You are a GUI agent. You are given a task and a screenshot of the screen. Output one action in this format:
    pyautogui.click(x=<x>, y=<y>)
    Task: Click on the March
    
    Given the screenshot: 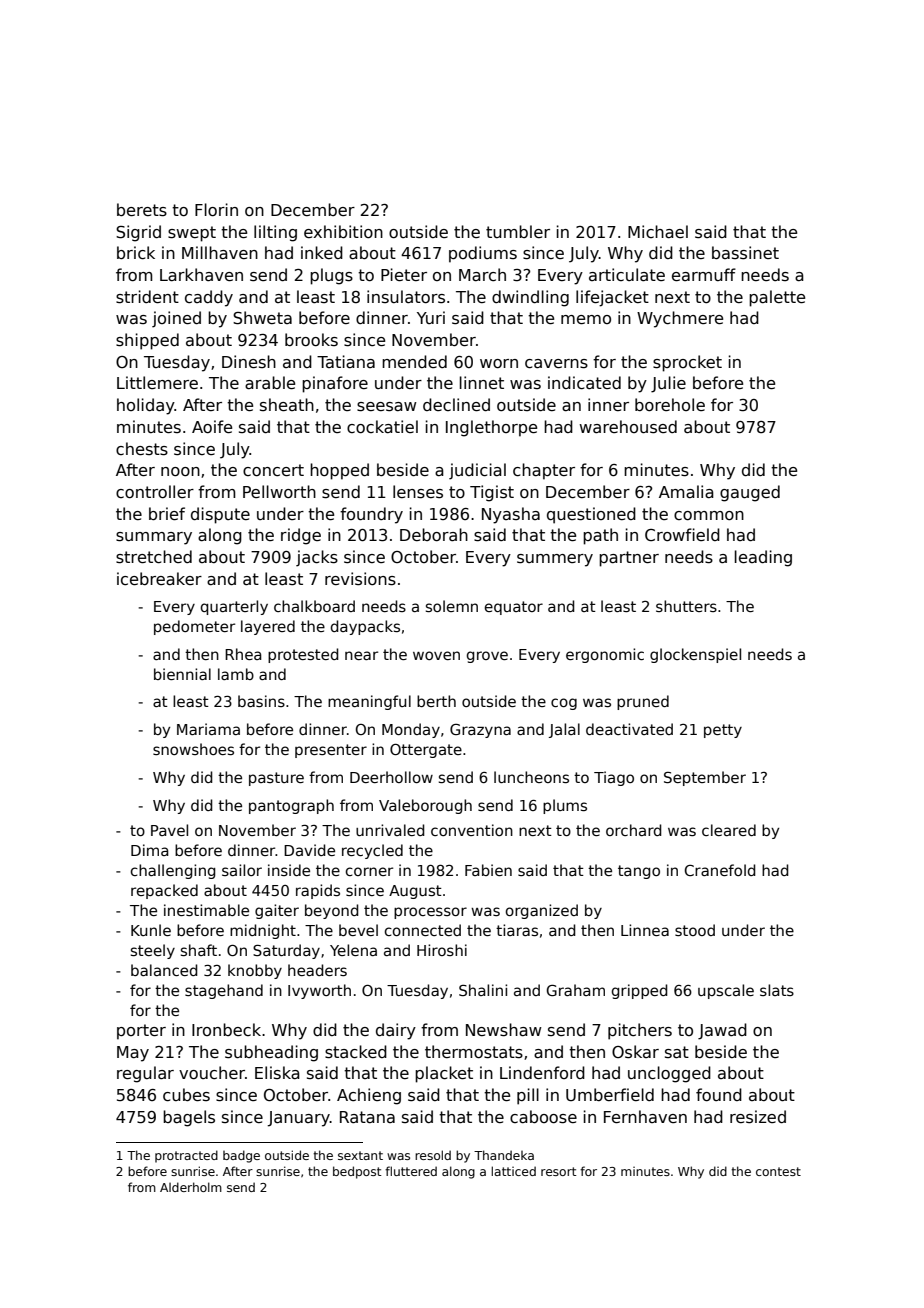 What is the action you would take?
    pyautogui.click(x=482, y=275)
